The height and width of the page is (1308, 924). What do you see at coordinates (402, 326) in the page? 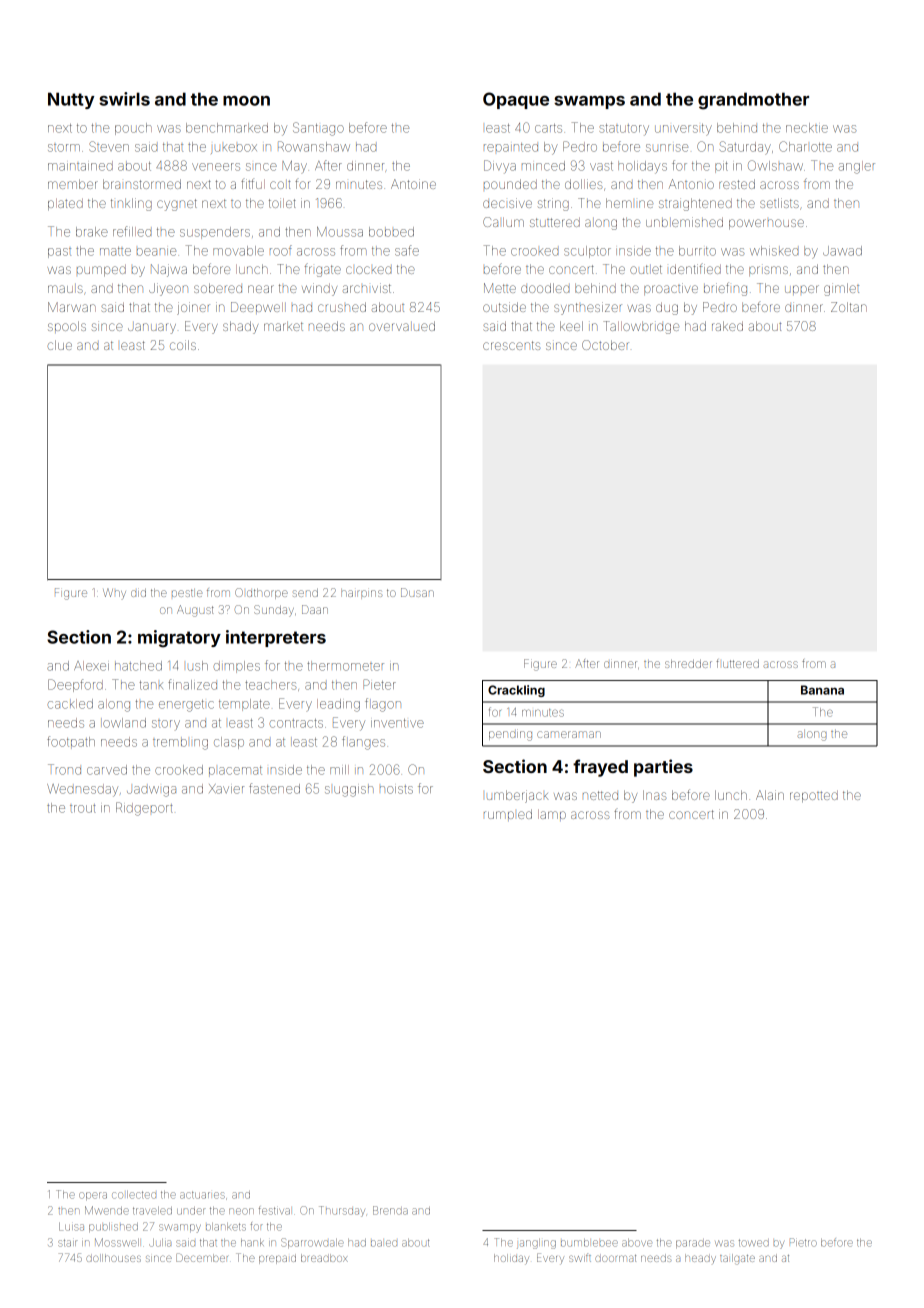
I see `overvalued` at bounding box center [402, 326].
